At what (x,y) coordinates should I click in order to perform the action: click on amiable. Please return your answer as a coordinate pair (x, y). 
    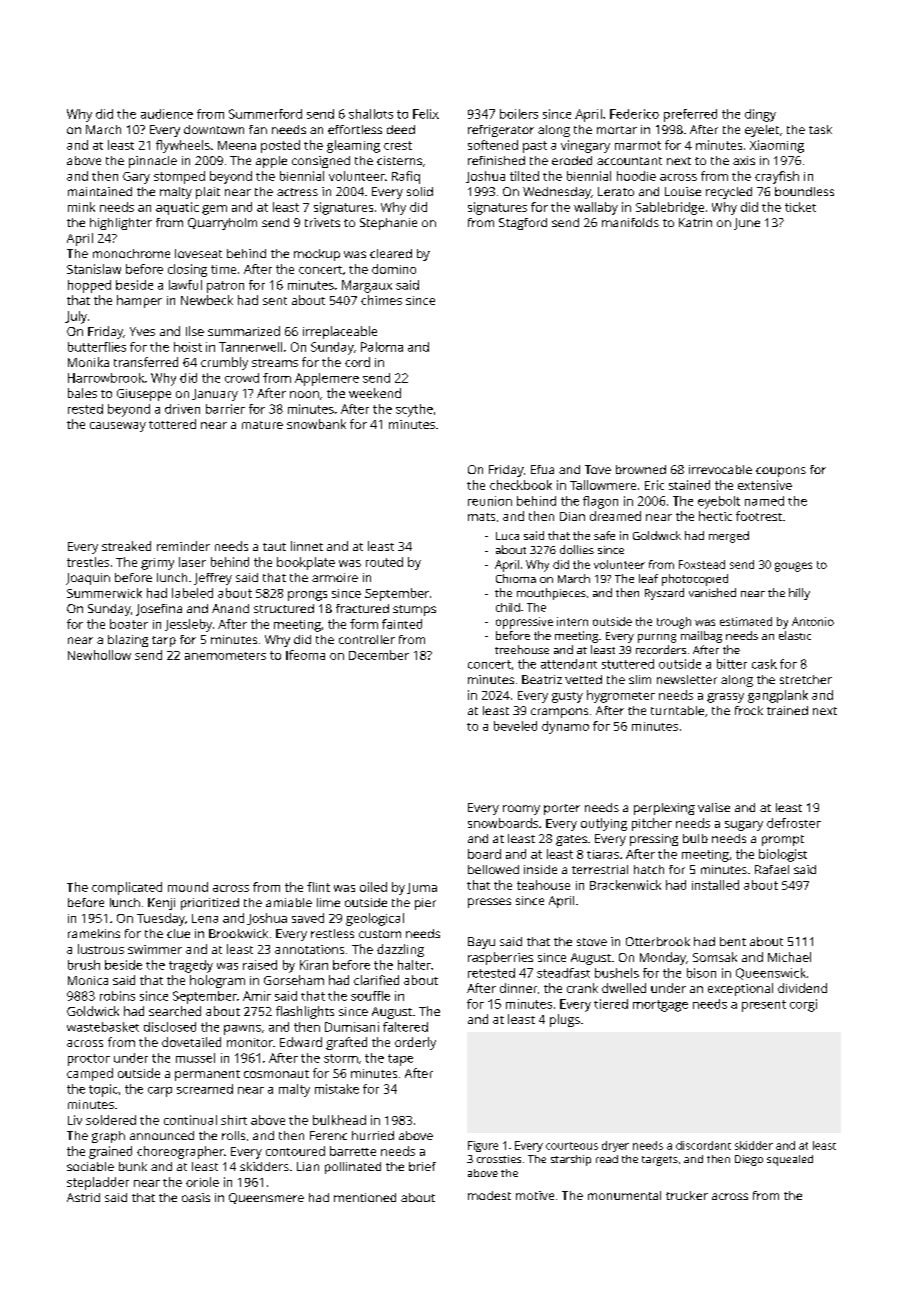
    Looking at the image, I should click on (289, 902).
